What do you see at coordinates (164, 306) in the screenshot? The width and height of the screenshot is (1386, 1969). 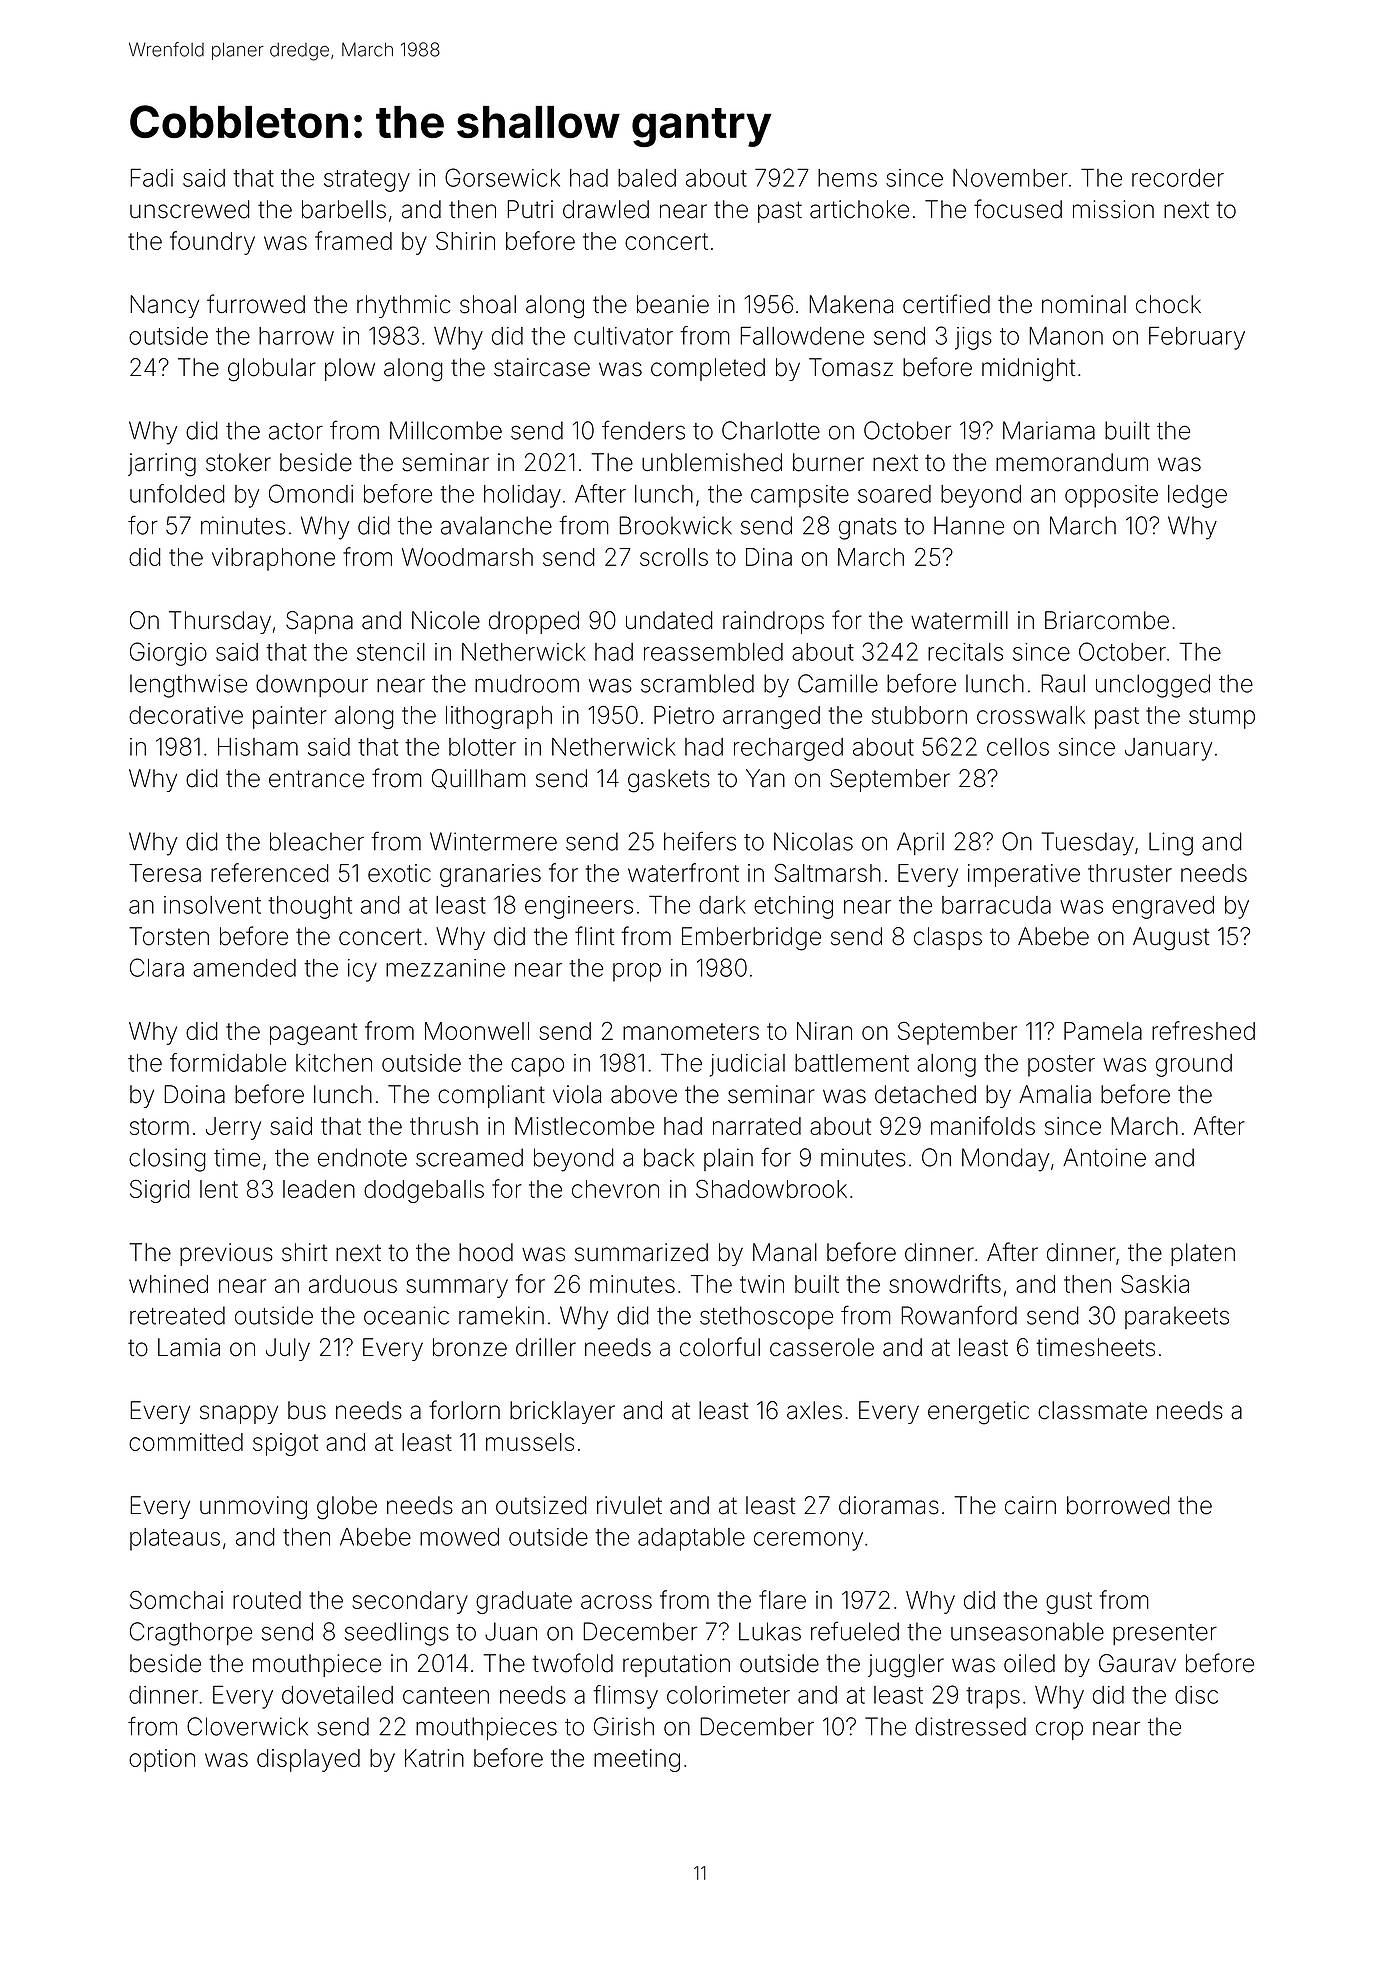 I see `Nancy` at bounding box center [164, 306].
